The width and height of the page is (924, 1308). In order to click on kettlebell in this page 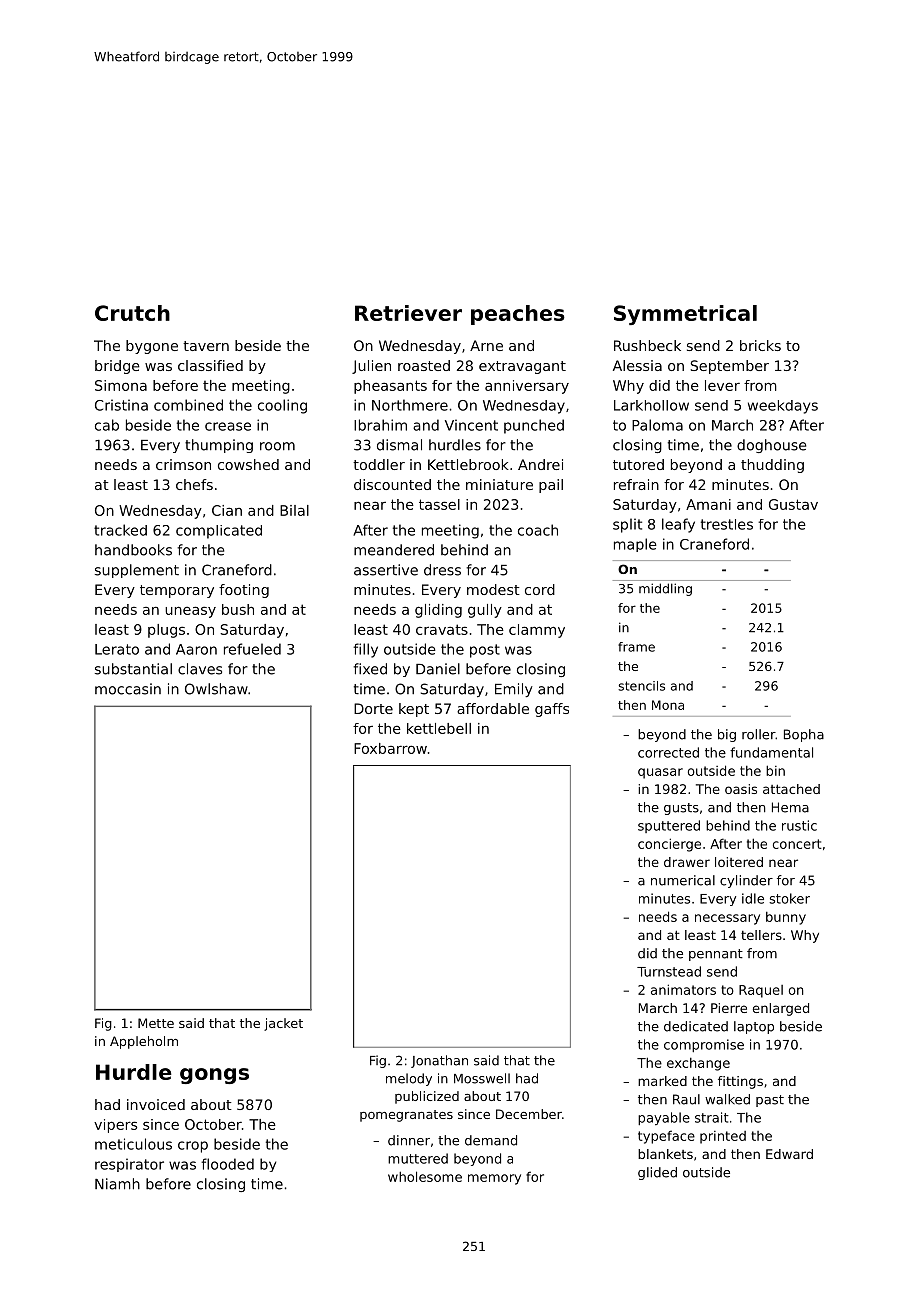, I will do `click(439, 728)`.
